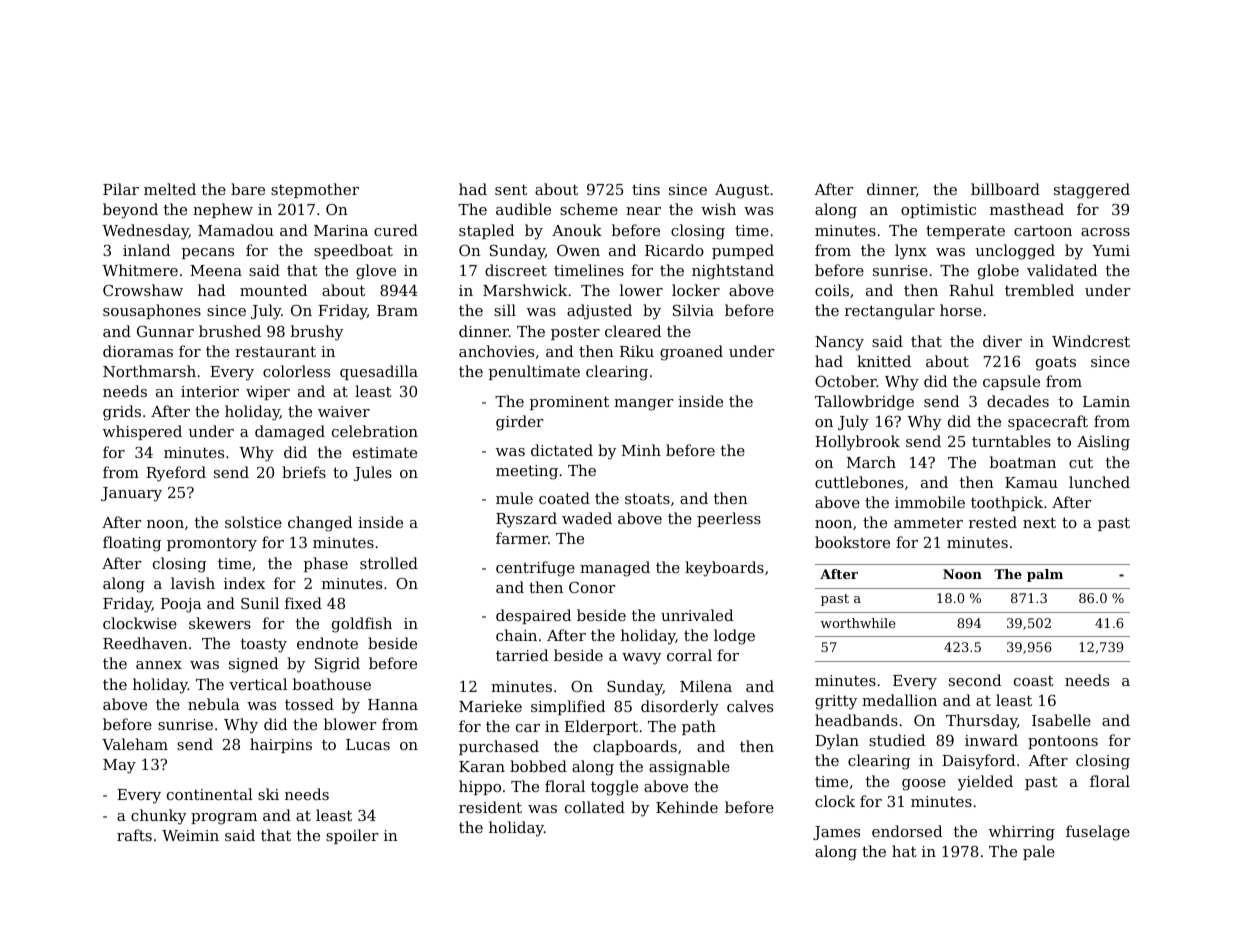  I want to click on staggered, so click(1092, 191).
